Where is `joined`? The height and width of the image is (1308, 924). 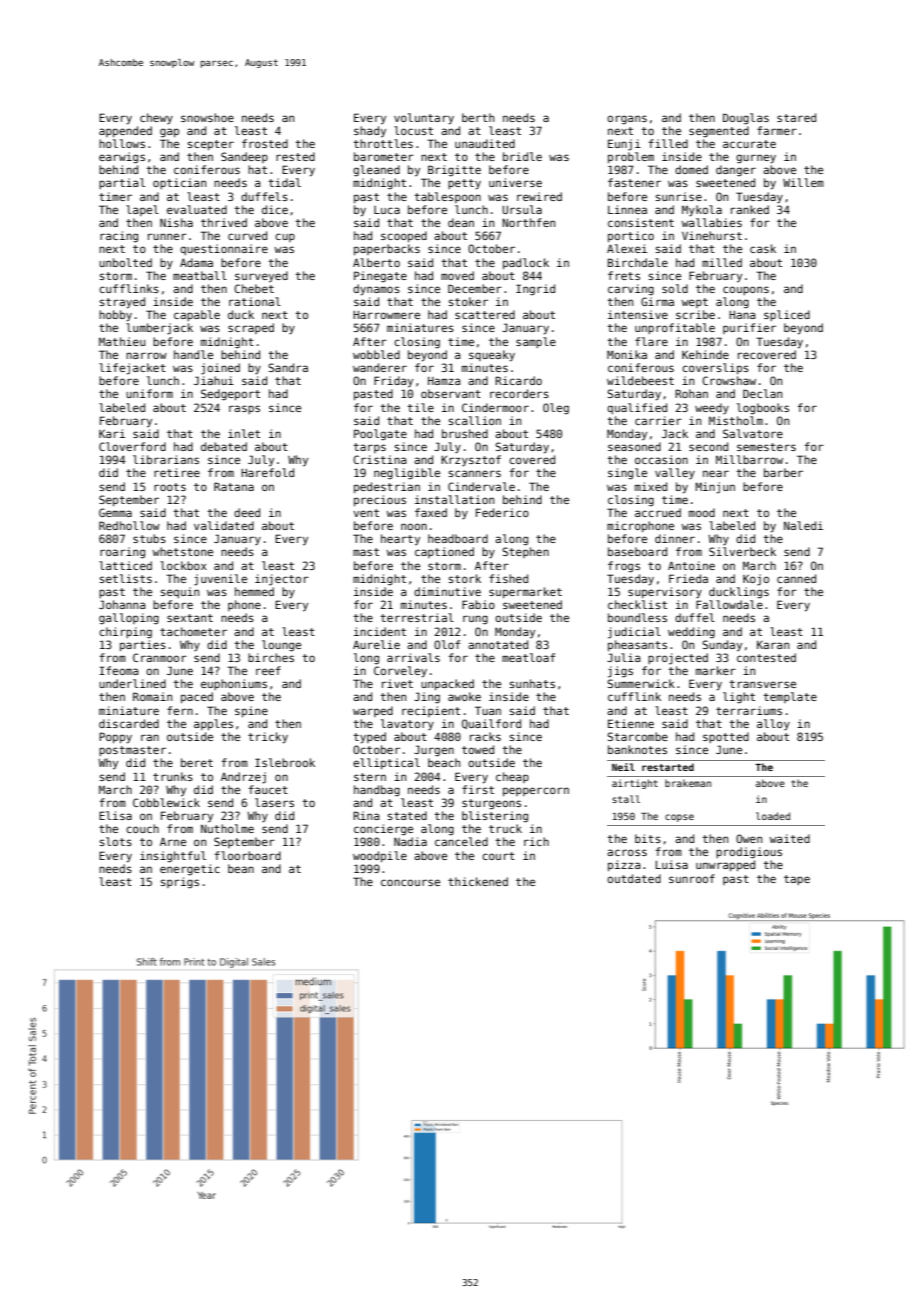 joined is located at coordinates (220, 369).
